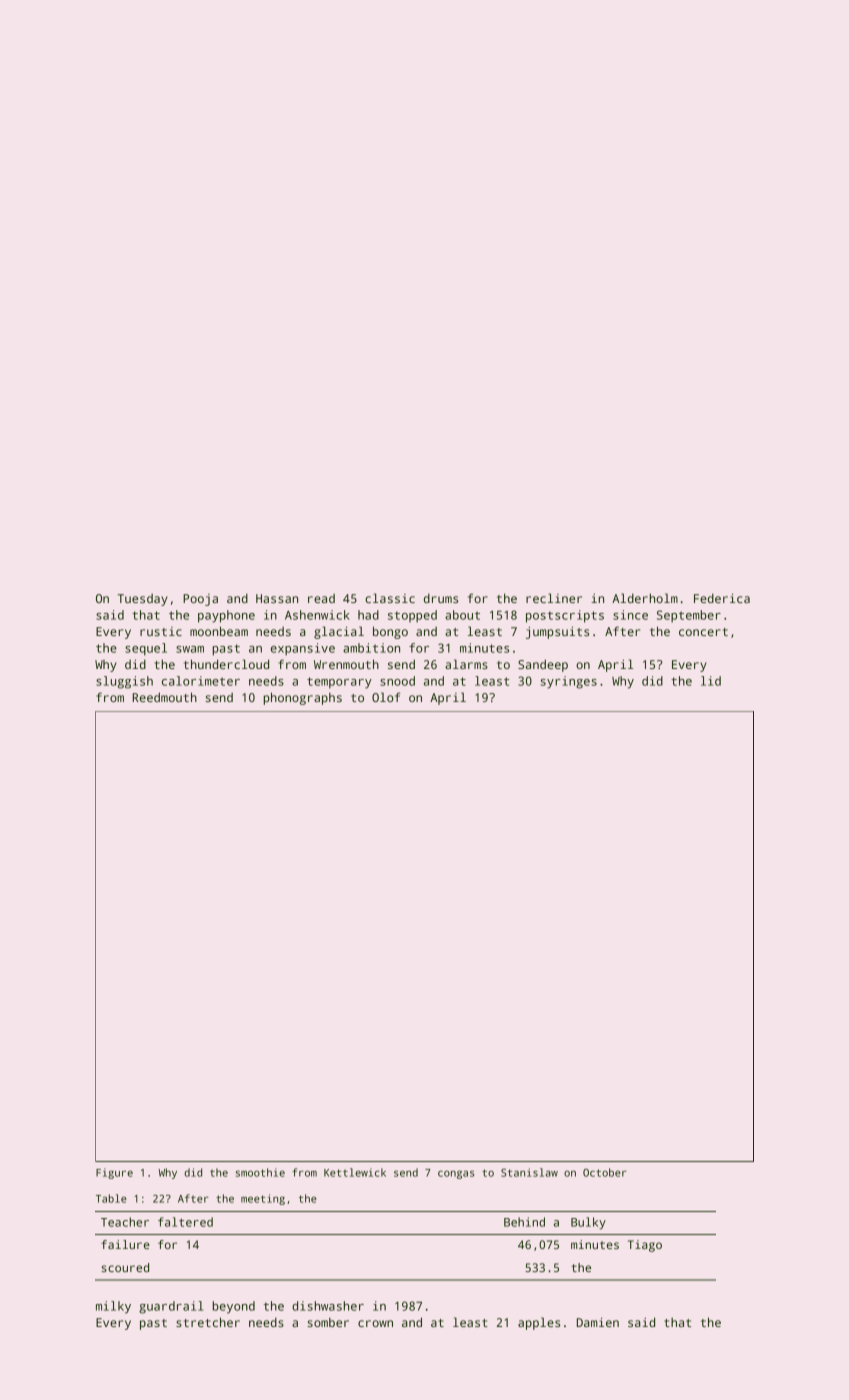  I want to click on syringes, so click(569, 682).
